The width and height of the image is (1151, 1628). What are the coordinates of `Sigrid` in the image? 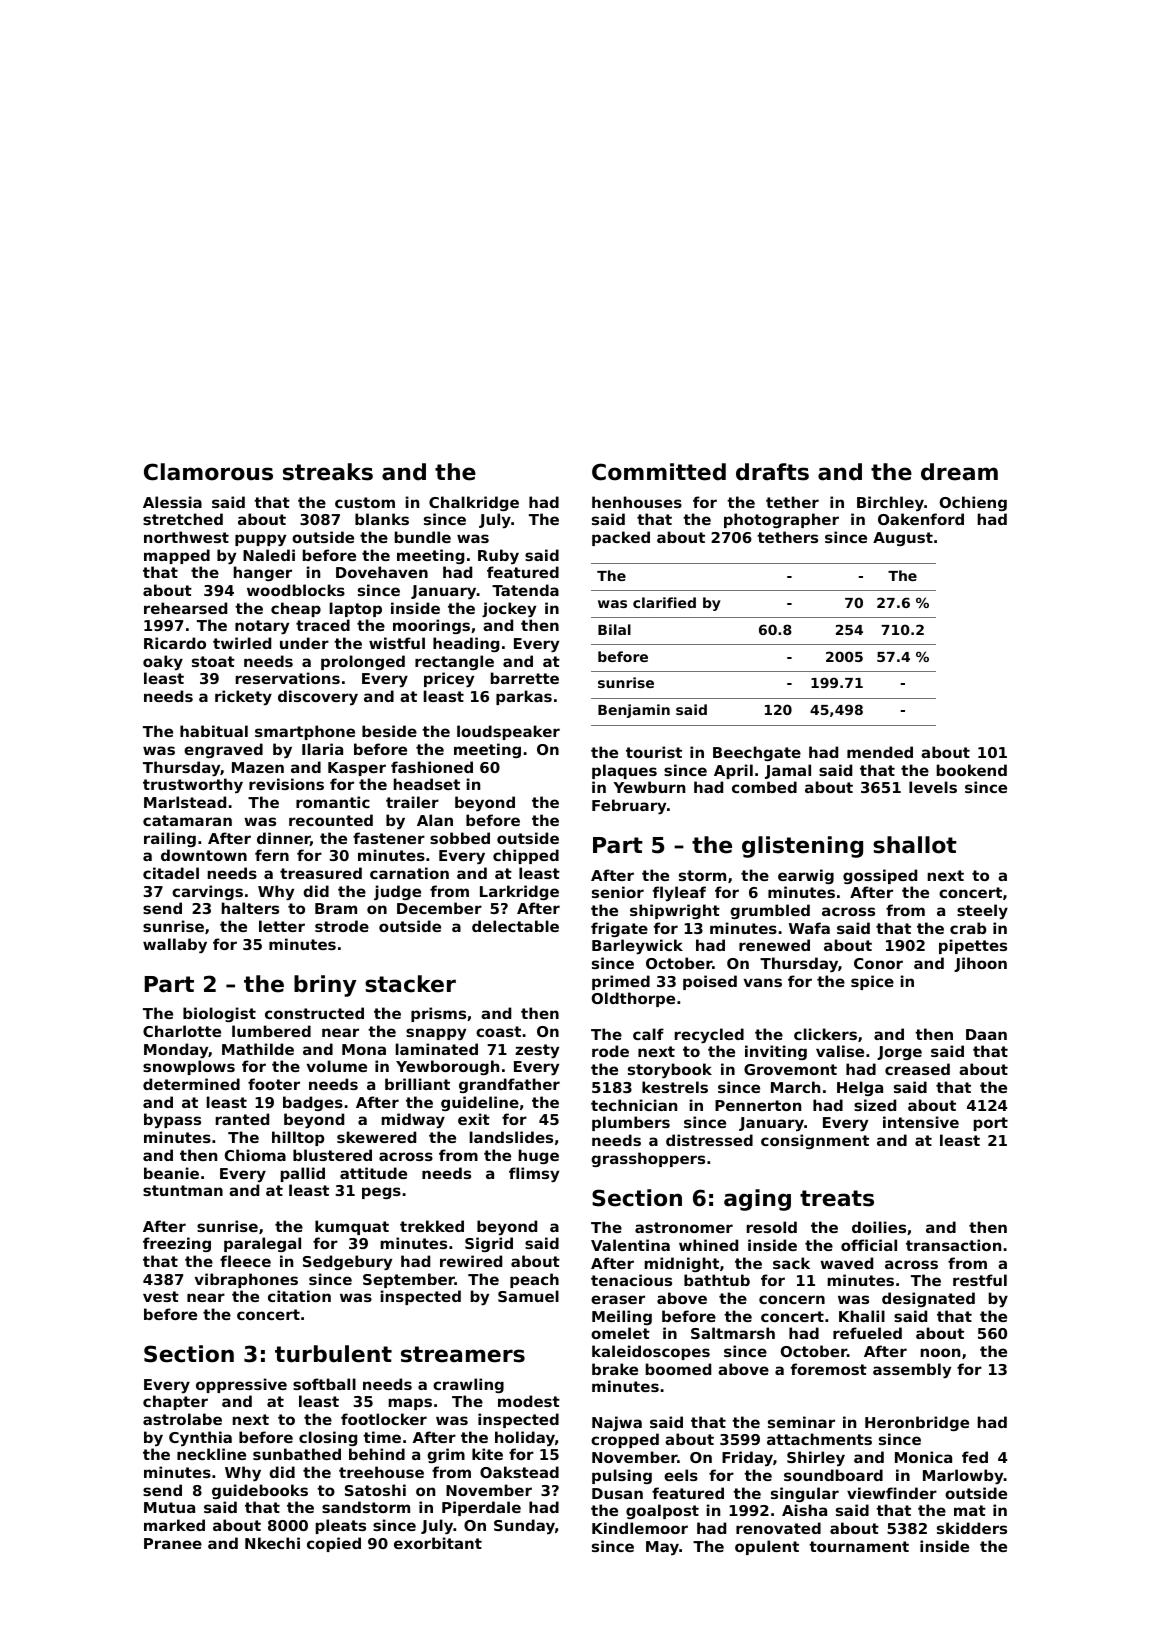 It's located at (489, 1244).
